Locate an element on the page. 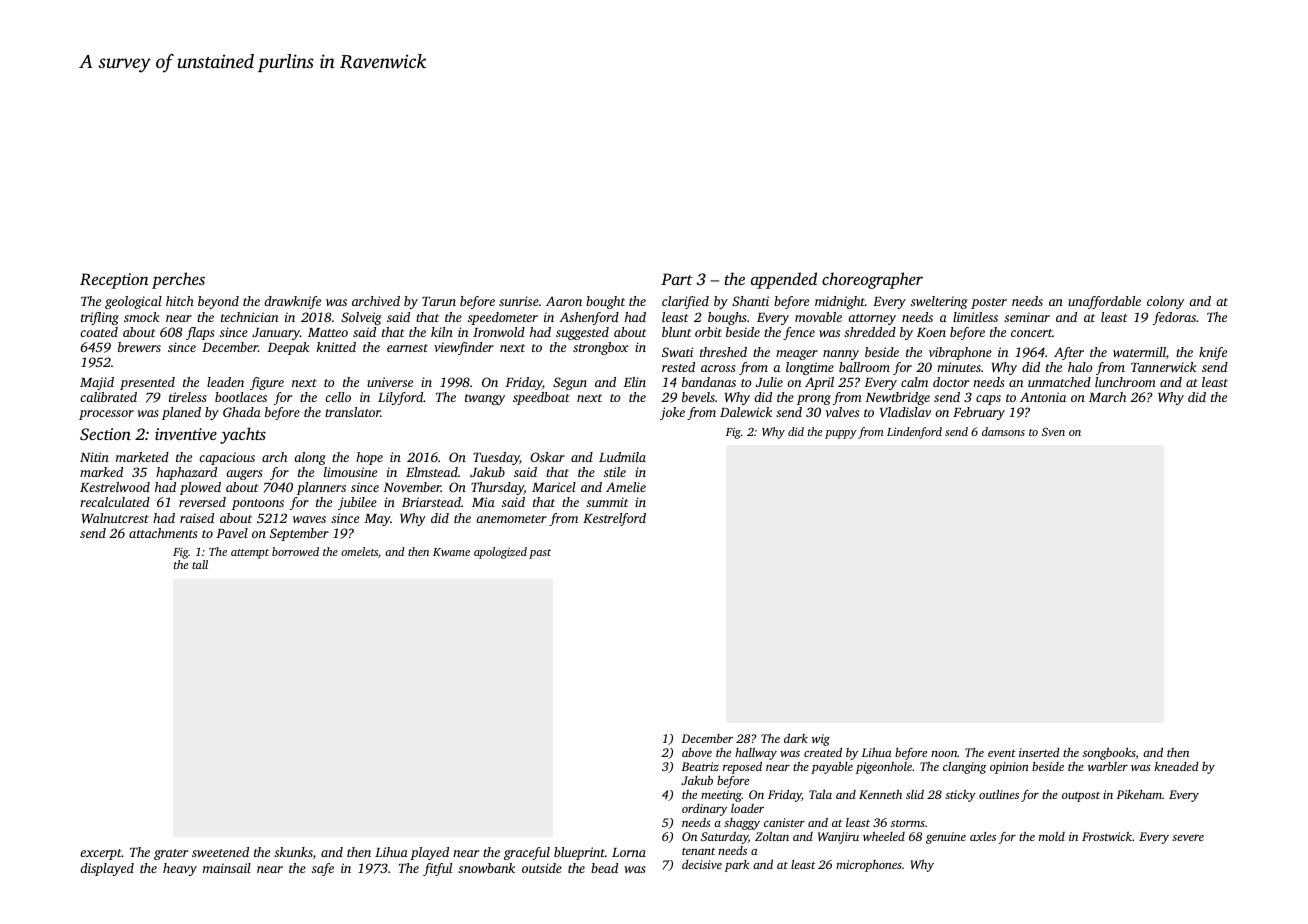  tall is located at coordinates (200, 564).
